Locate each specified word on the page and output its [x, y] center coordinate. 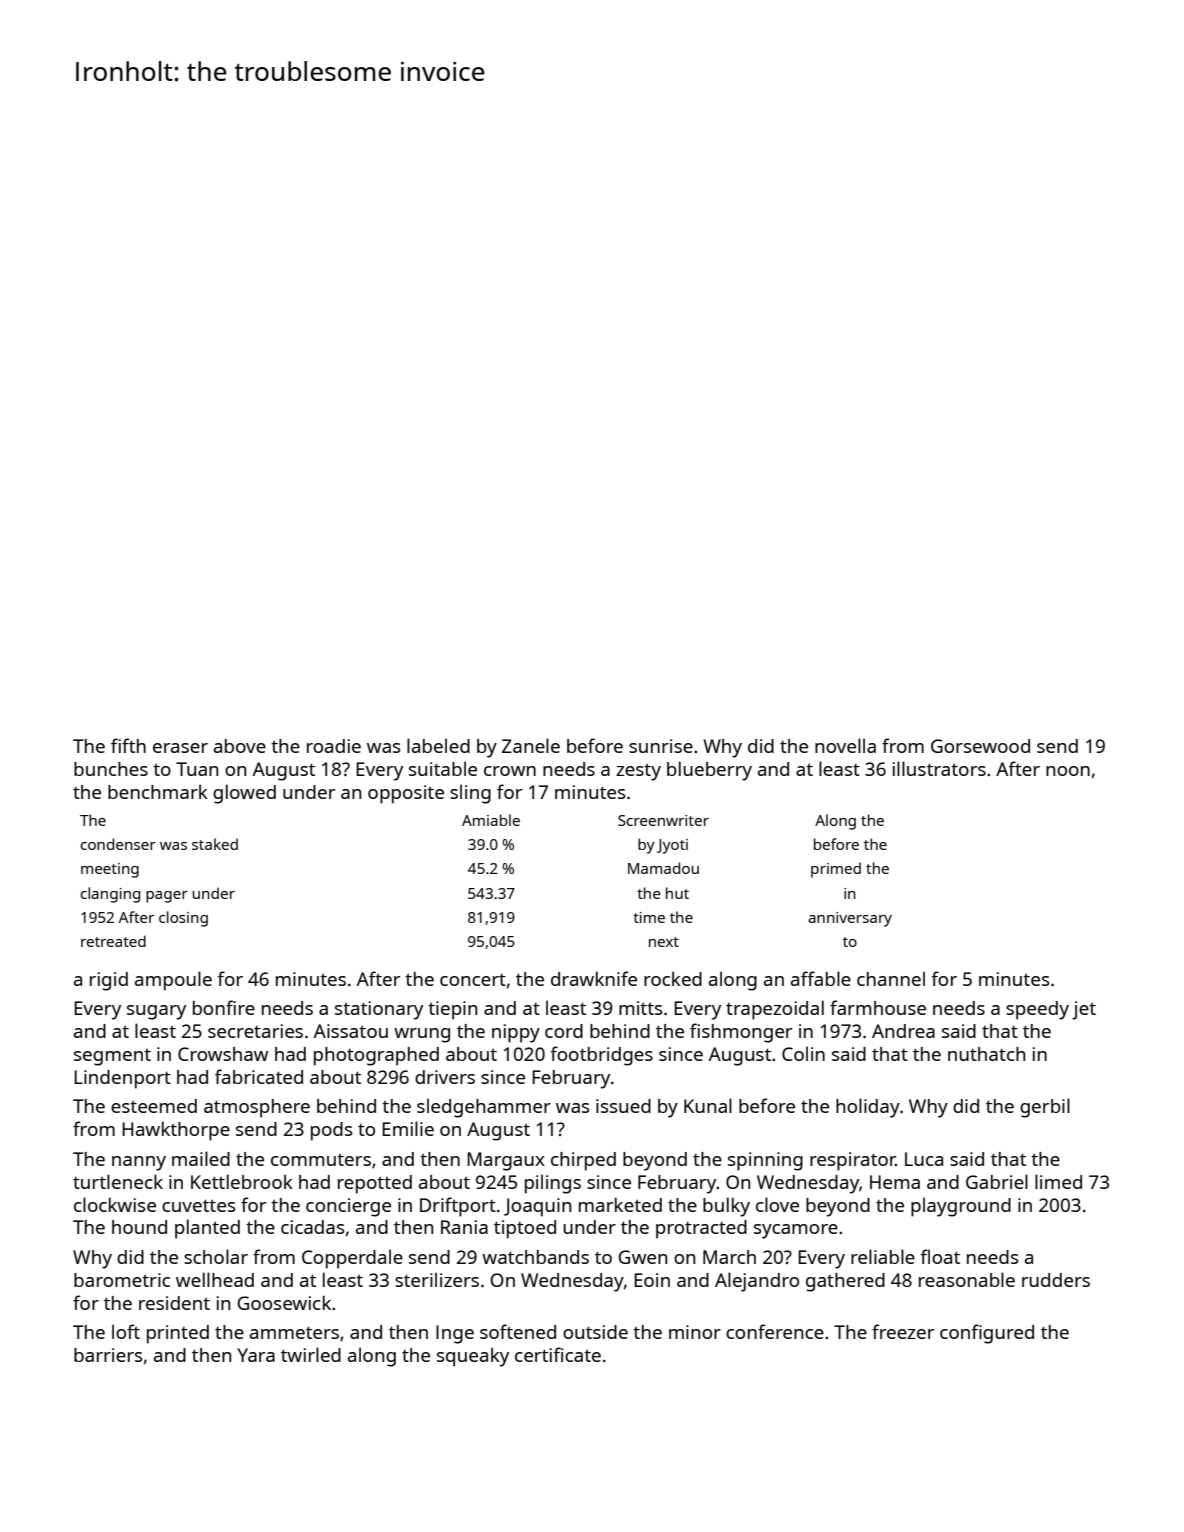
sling [470, 794]
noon [1068, 771]
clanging [110, 895]
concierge [348, 1207]
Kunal [708, 1105]
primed [836, 870]
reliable [883, 1256]
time [649, 917]
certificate [558, 1354]
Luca [924, 1159]
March [729, 1257]
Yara [256, 1355]
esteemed [154, 1106]
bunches [111, 769]
